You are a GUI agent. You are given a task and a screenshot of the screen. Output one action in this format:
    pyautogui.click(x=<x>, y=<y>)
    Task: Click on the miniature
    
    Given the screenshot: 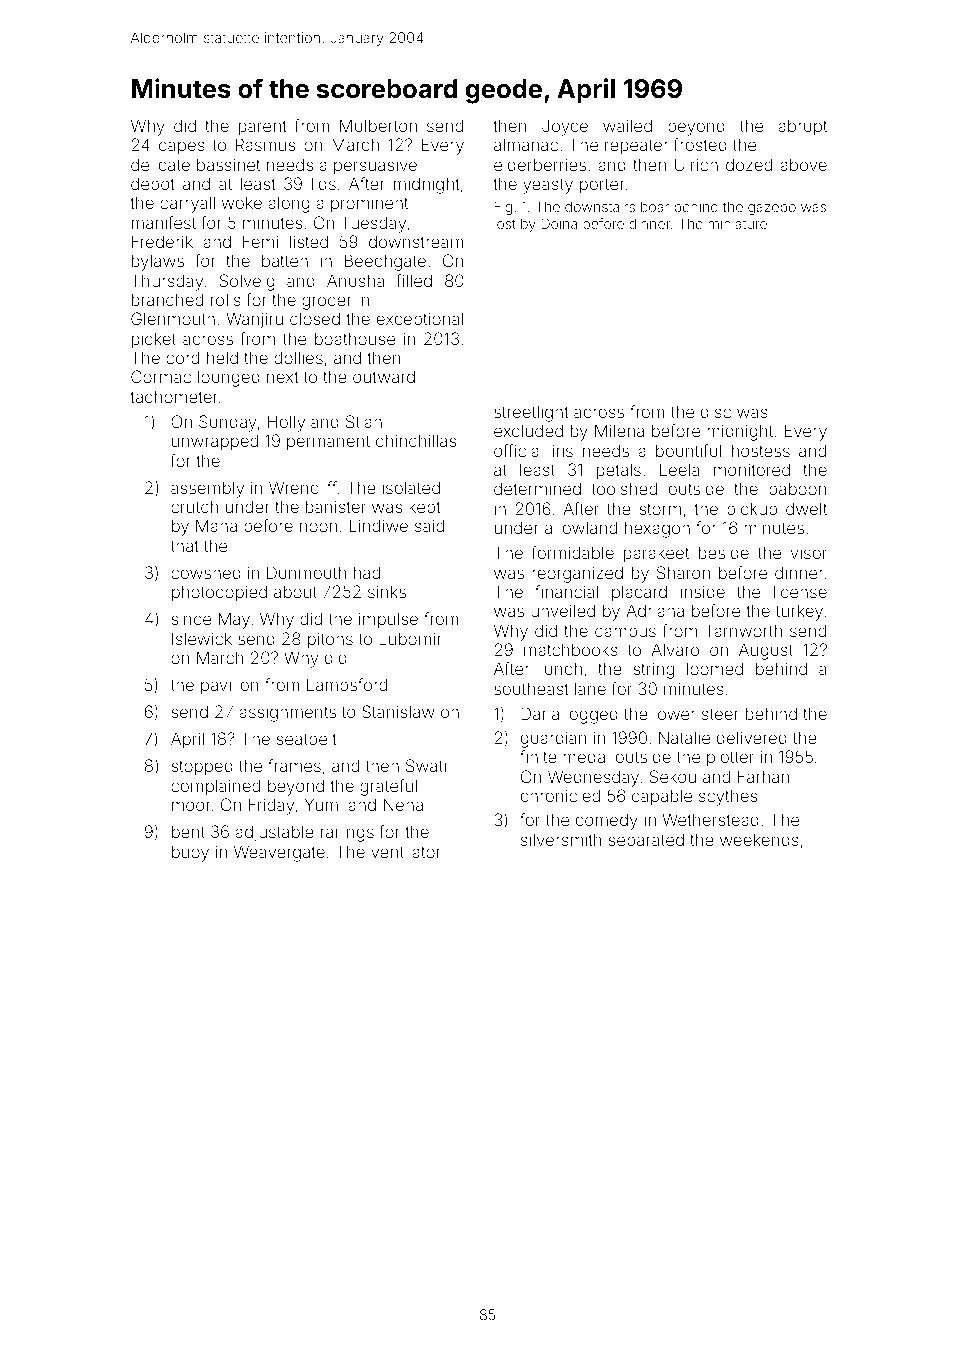 What is the action you would take?
    pyautogui.click(x=738, y=223)
